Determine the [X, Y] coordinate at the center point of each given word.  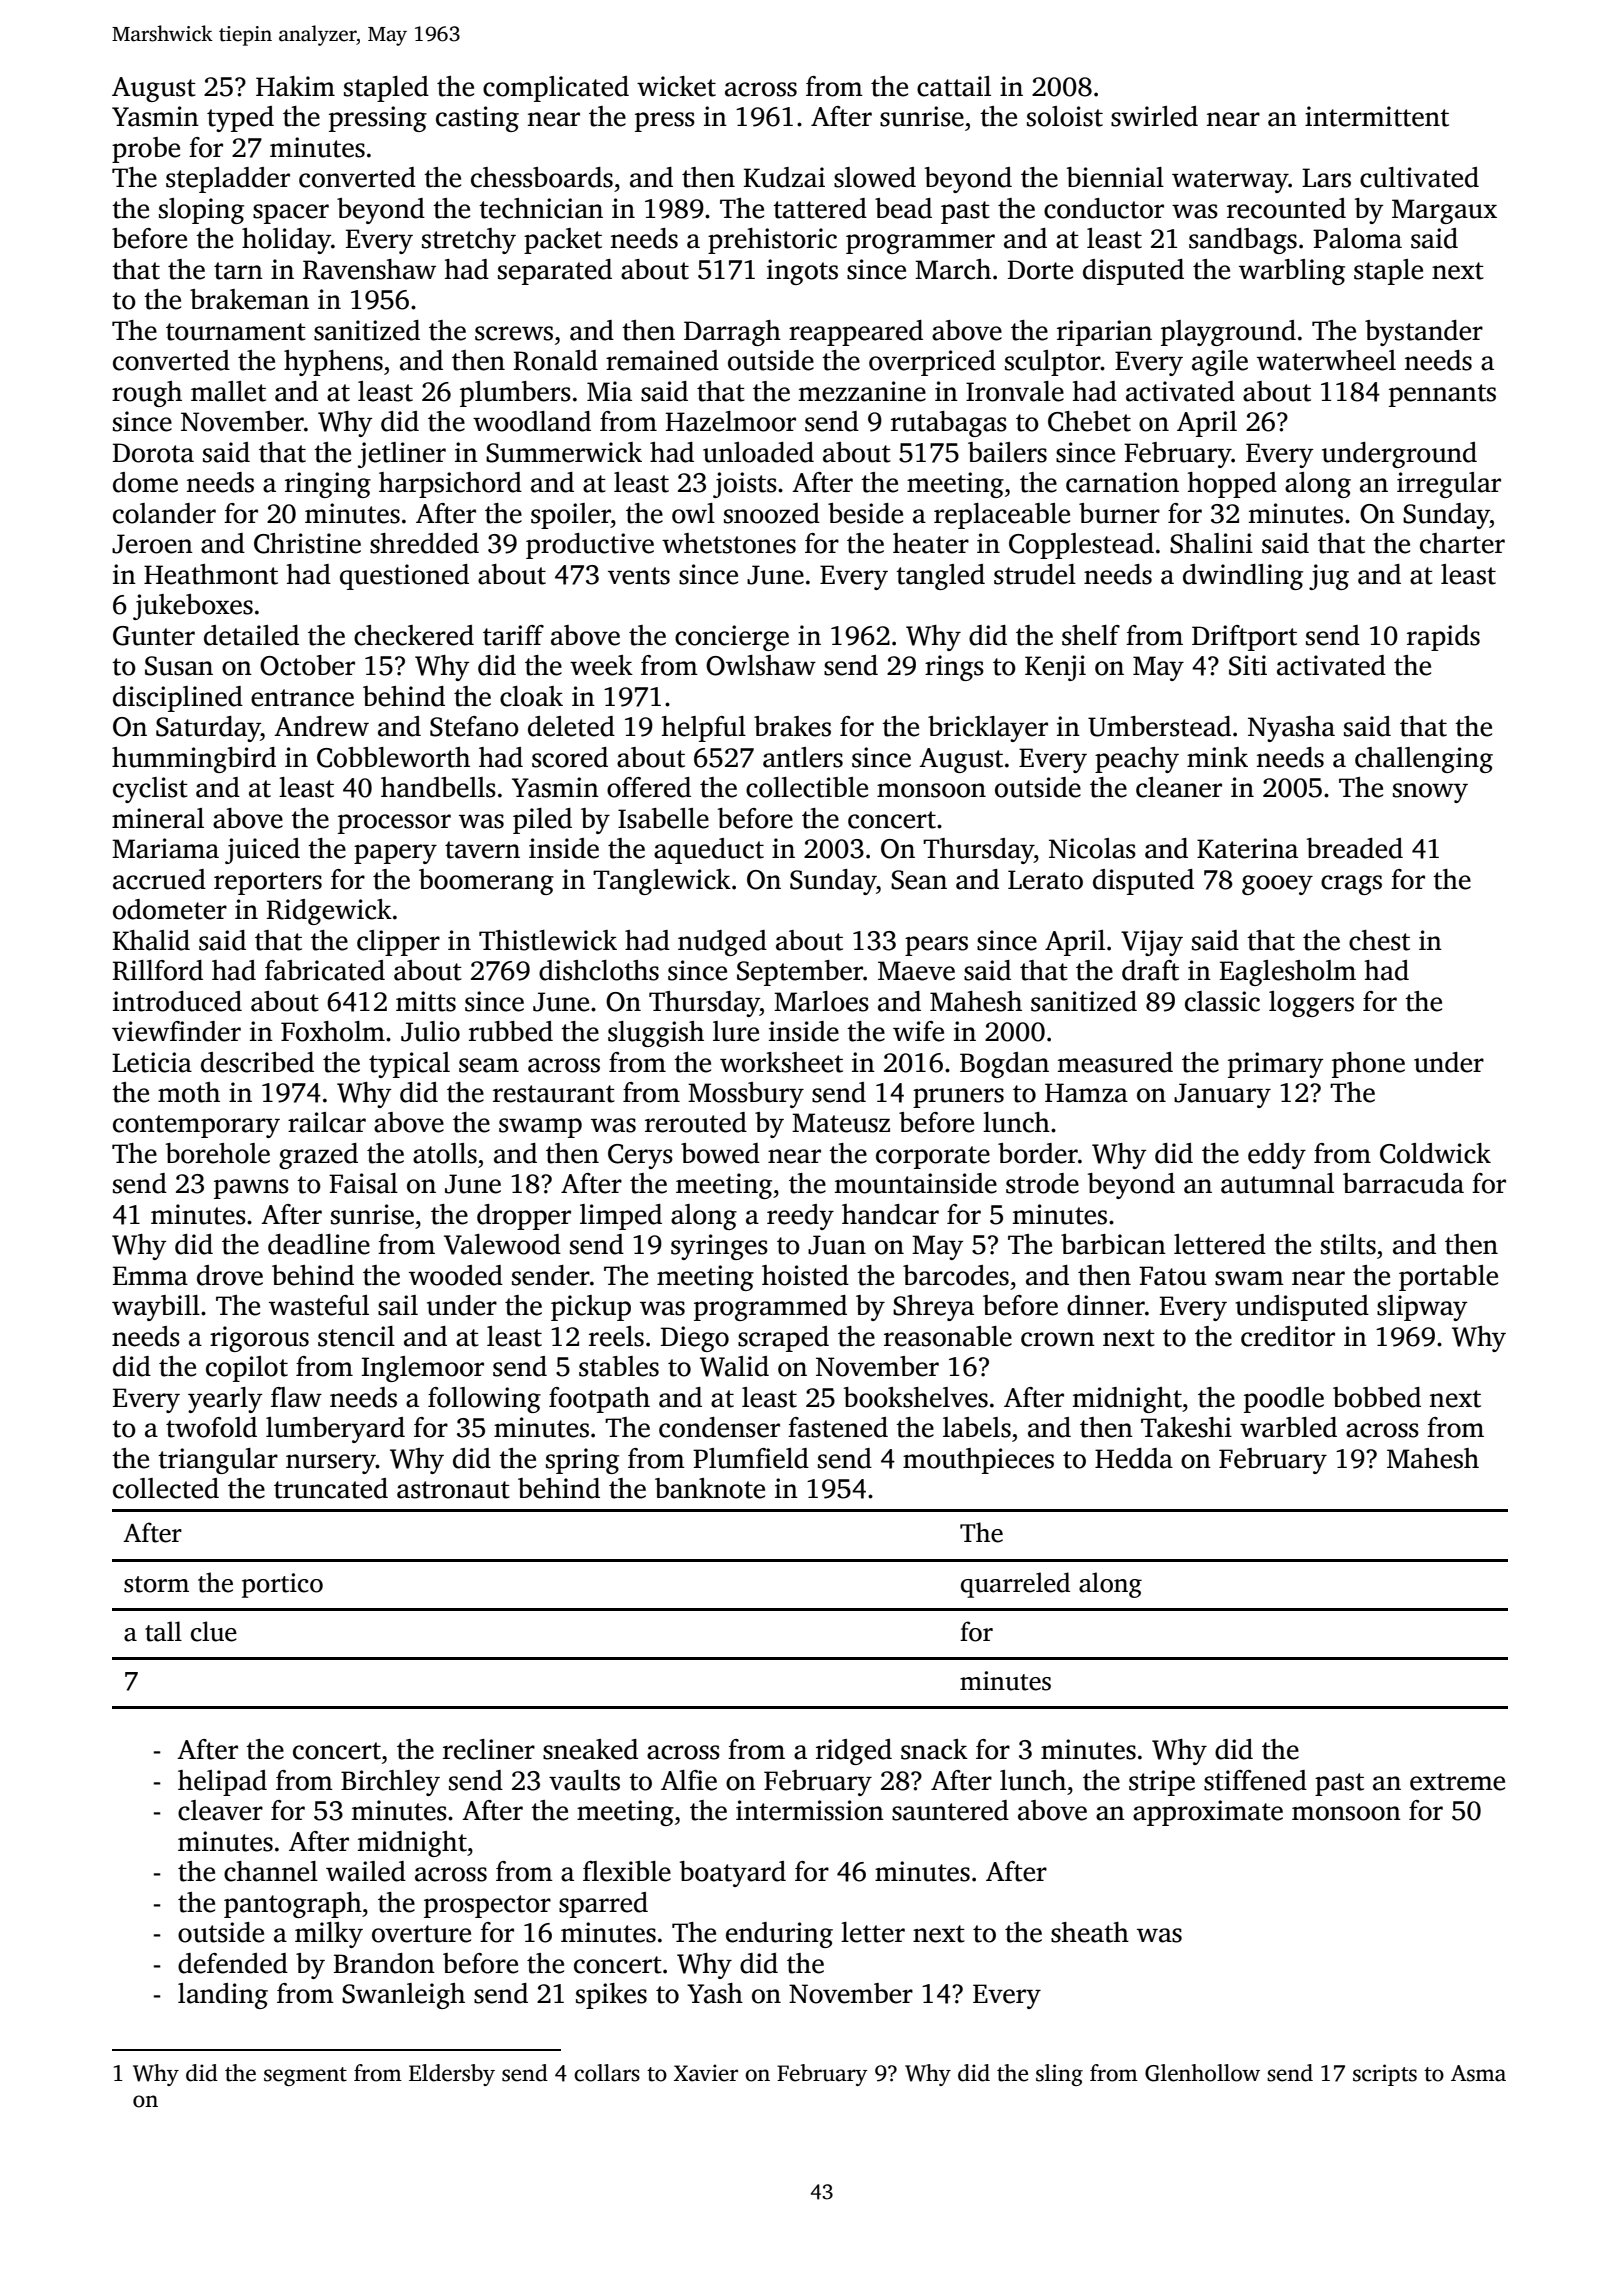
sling [1059, 2075]
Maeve [916, 971]
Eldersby [452, 2075]
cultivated [1419, 177]
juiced [262, 851]
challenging [1424, 760]
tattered [820, 208]
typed [240, 119]
